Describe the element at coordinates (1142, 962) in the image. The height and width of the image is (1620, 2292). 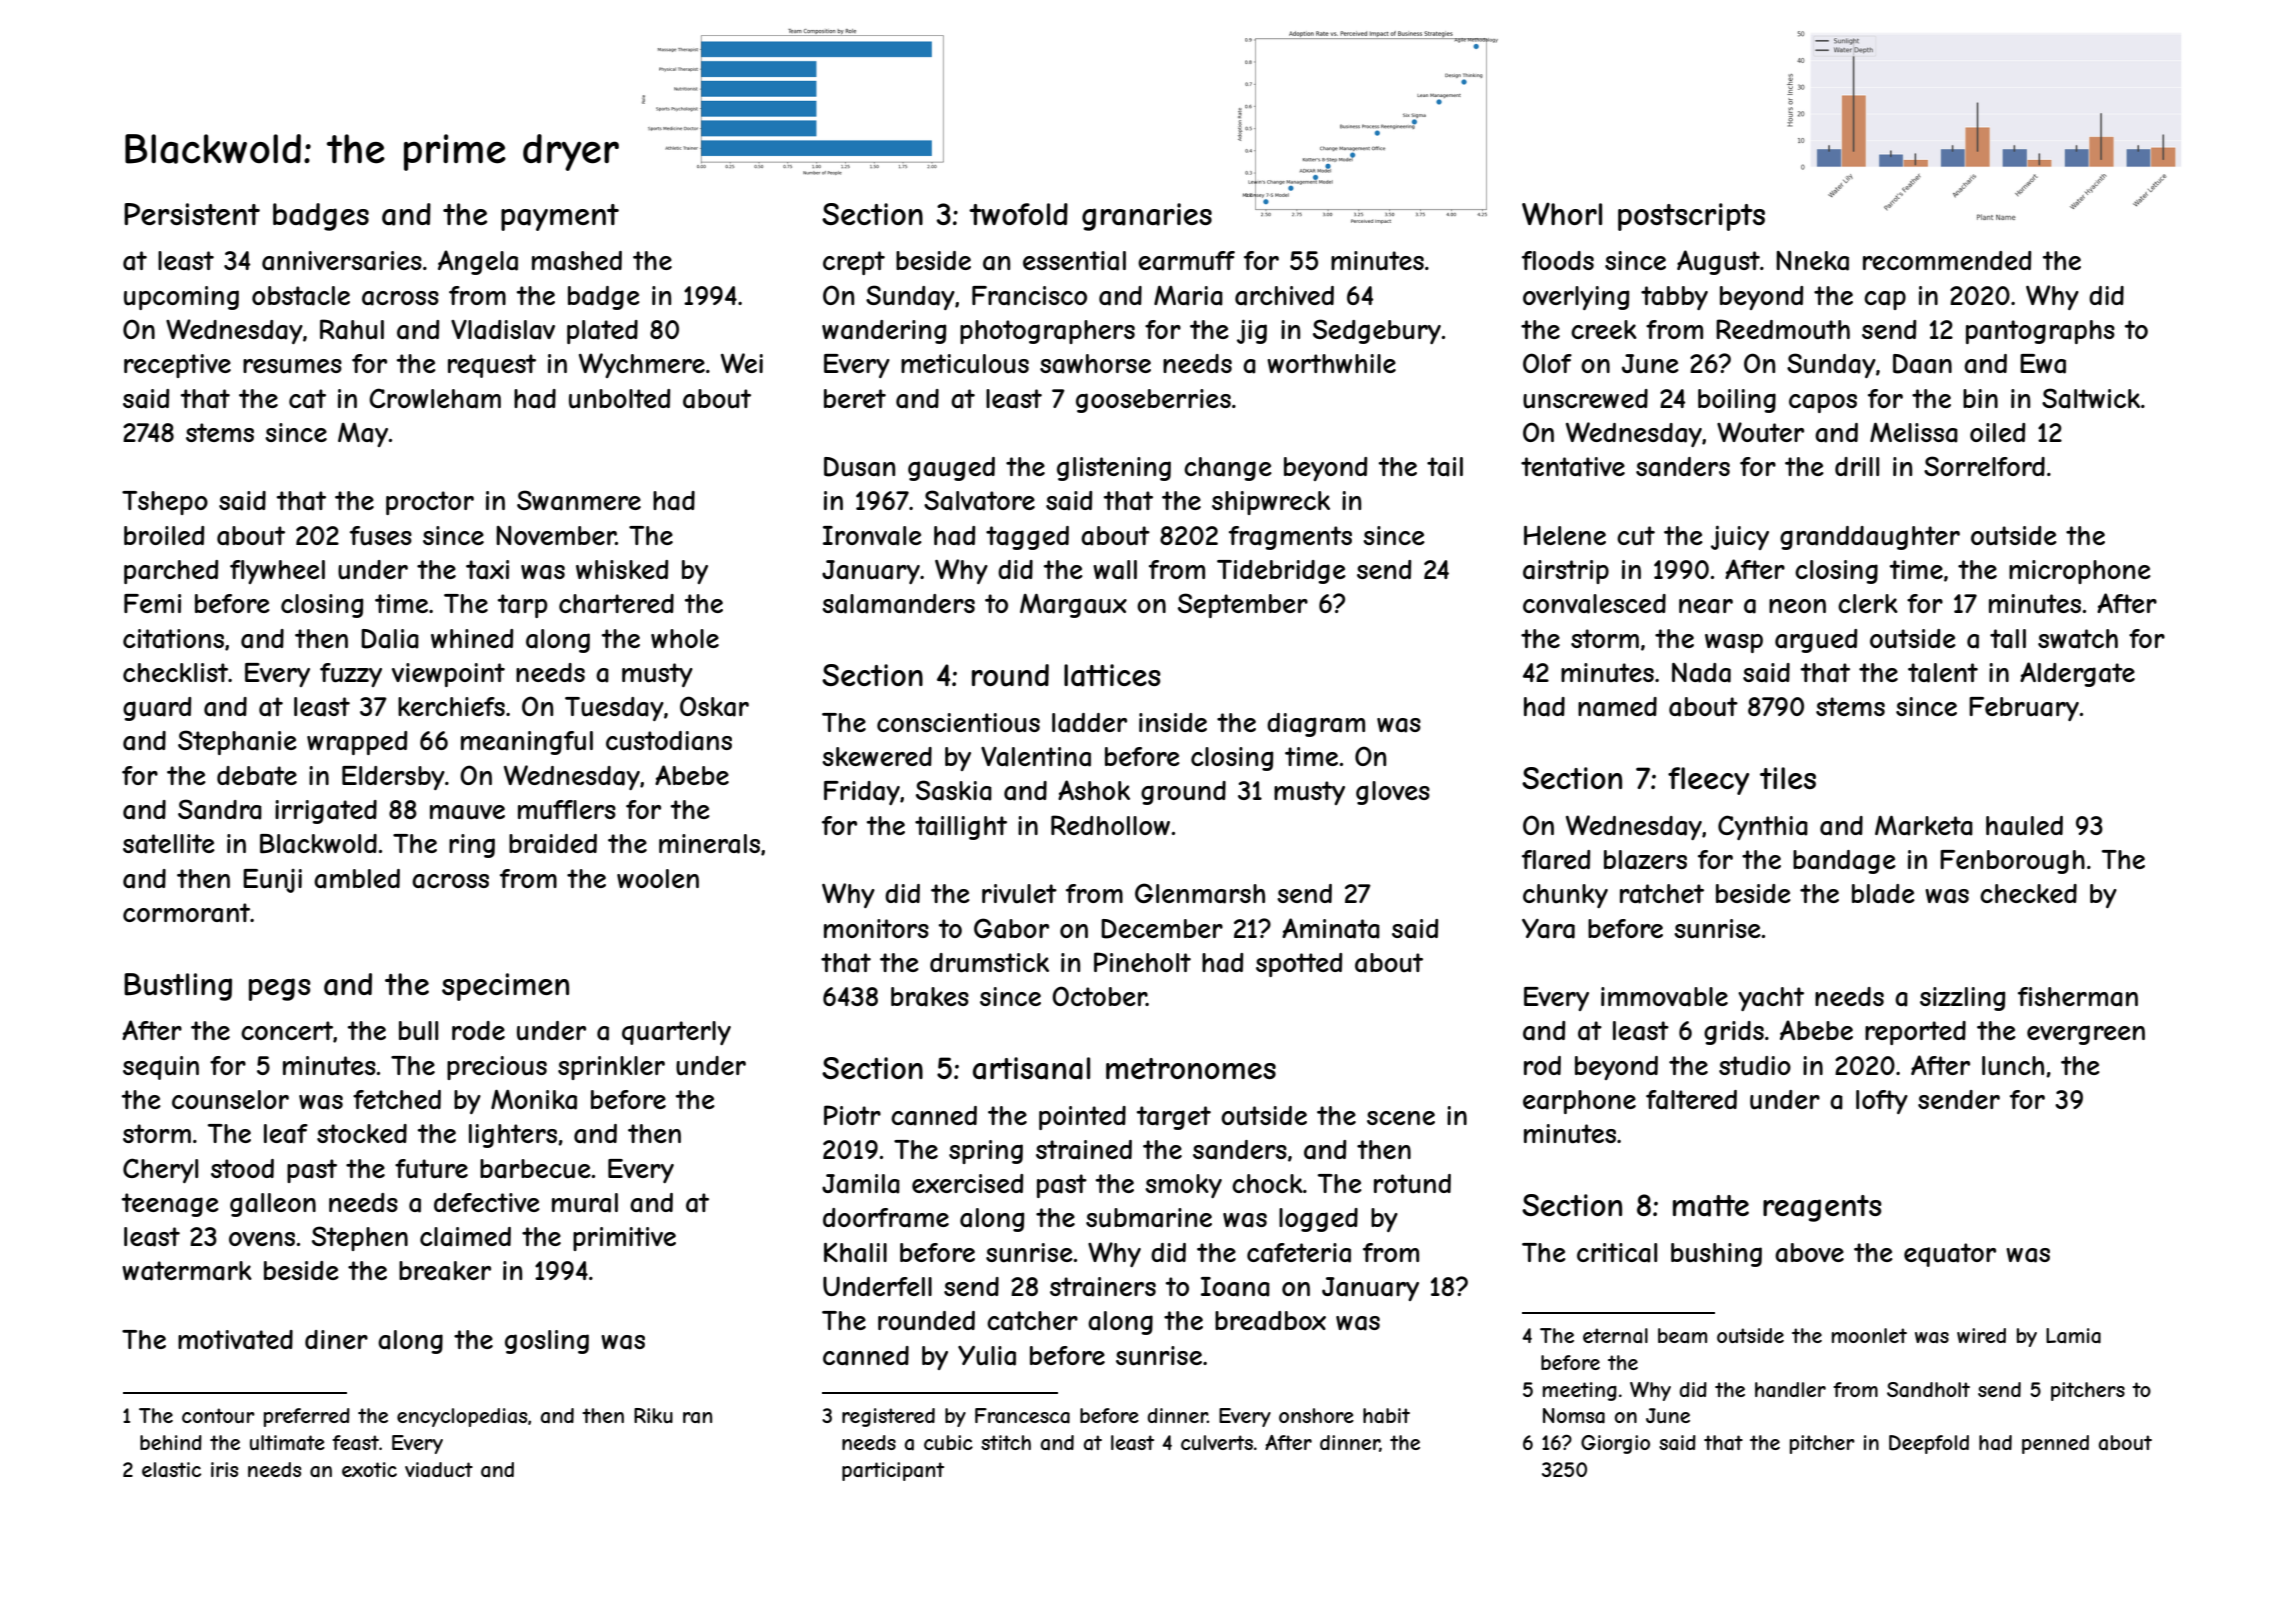
I see `Pineholt` at that location.
